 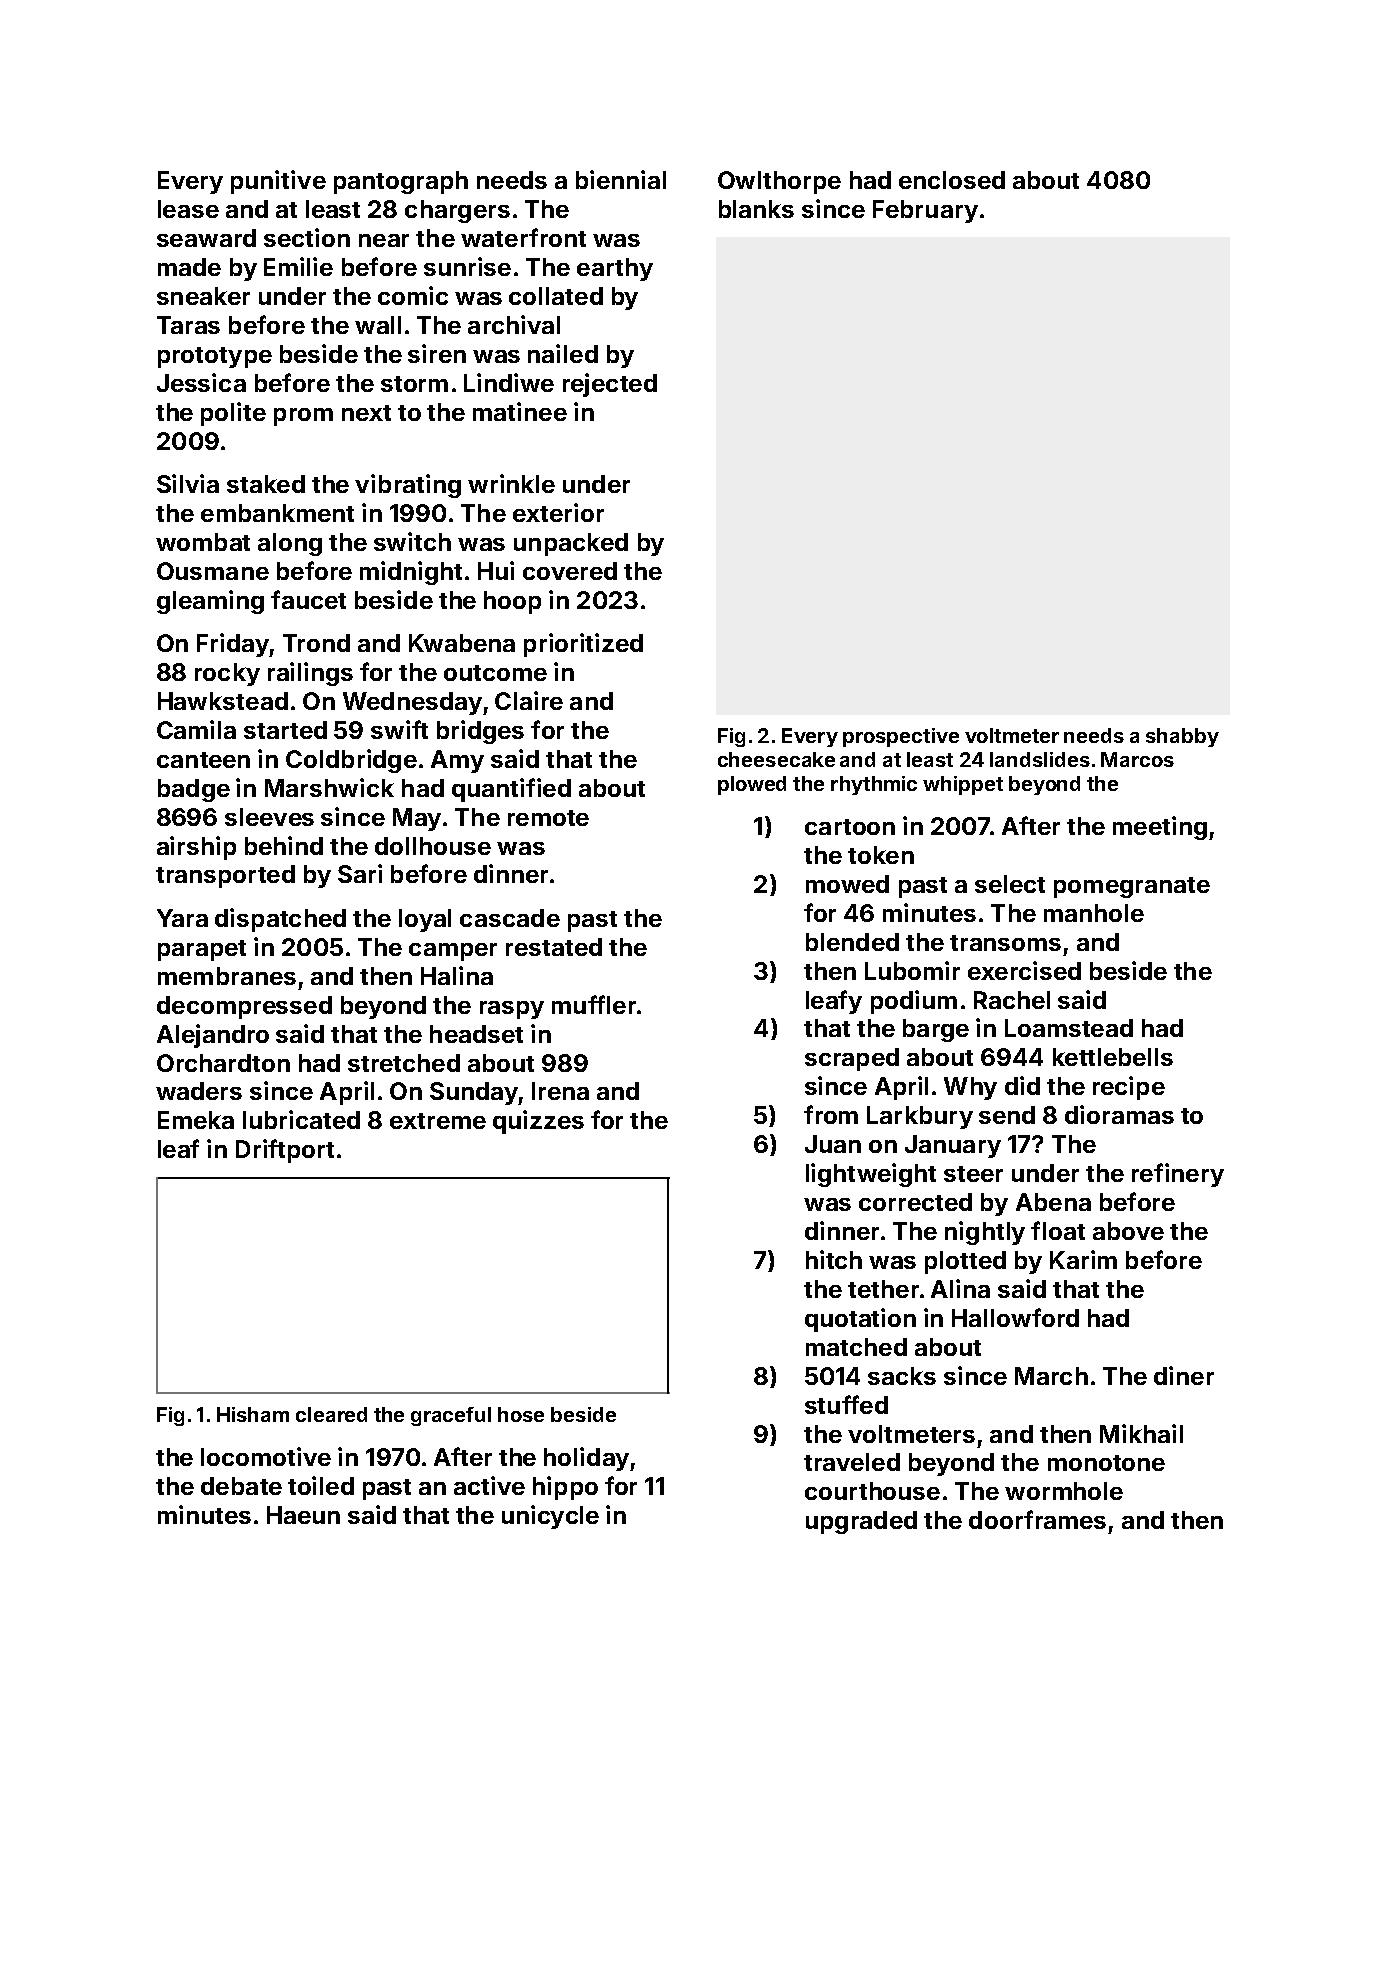 What do you see at coordinates (438, 1121) in the image?
I see `extreme` at bounding box center [438, 1121].
